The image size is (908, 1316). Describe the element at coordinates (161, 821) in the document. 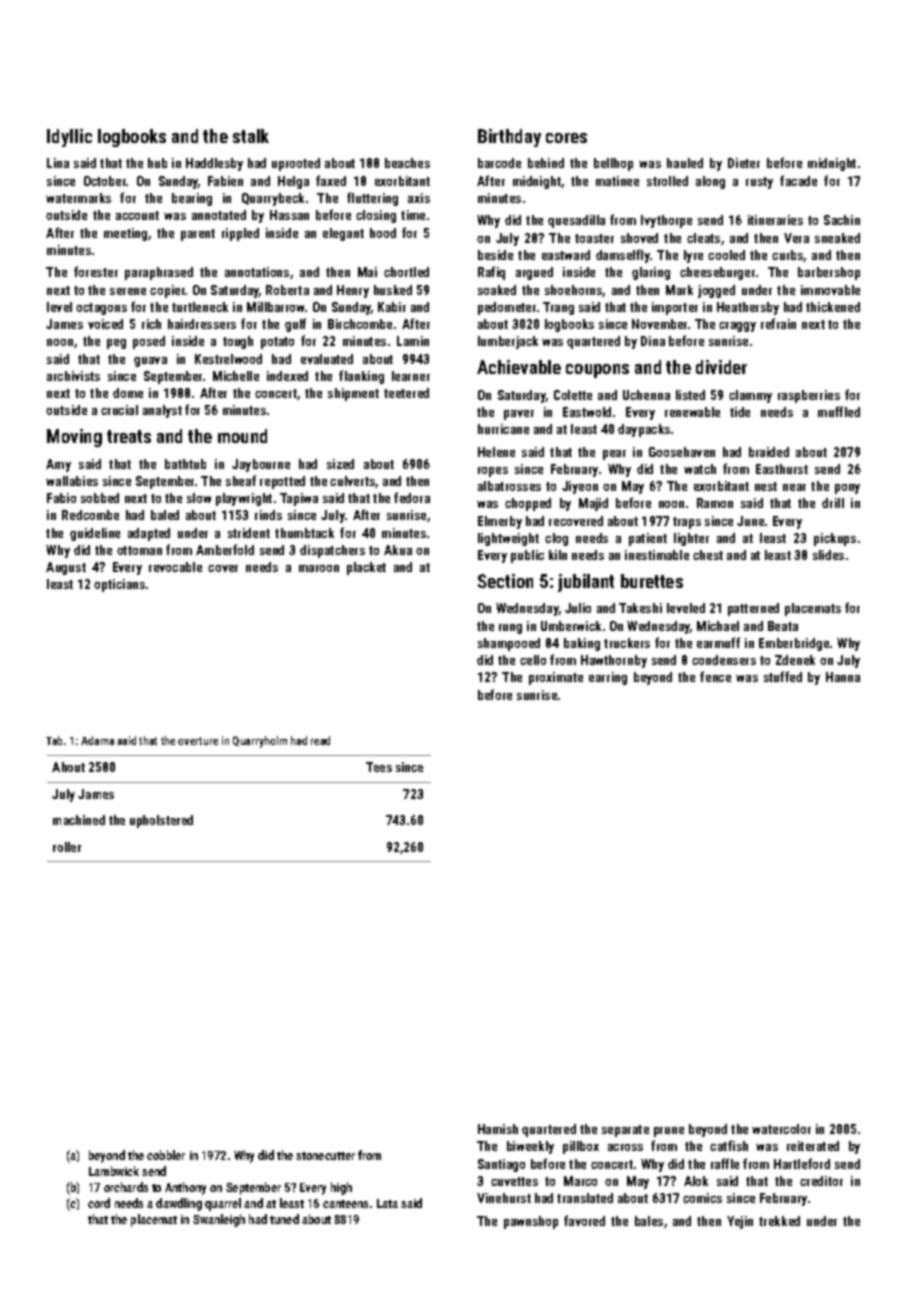

I see `upholstered` at that location.
